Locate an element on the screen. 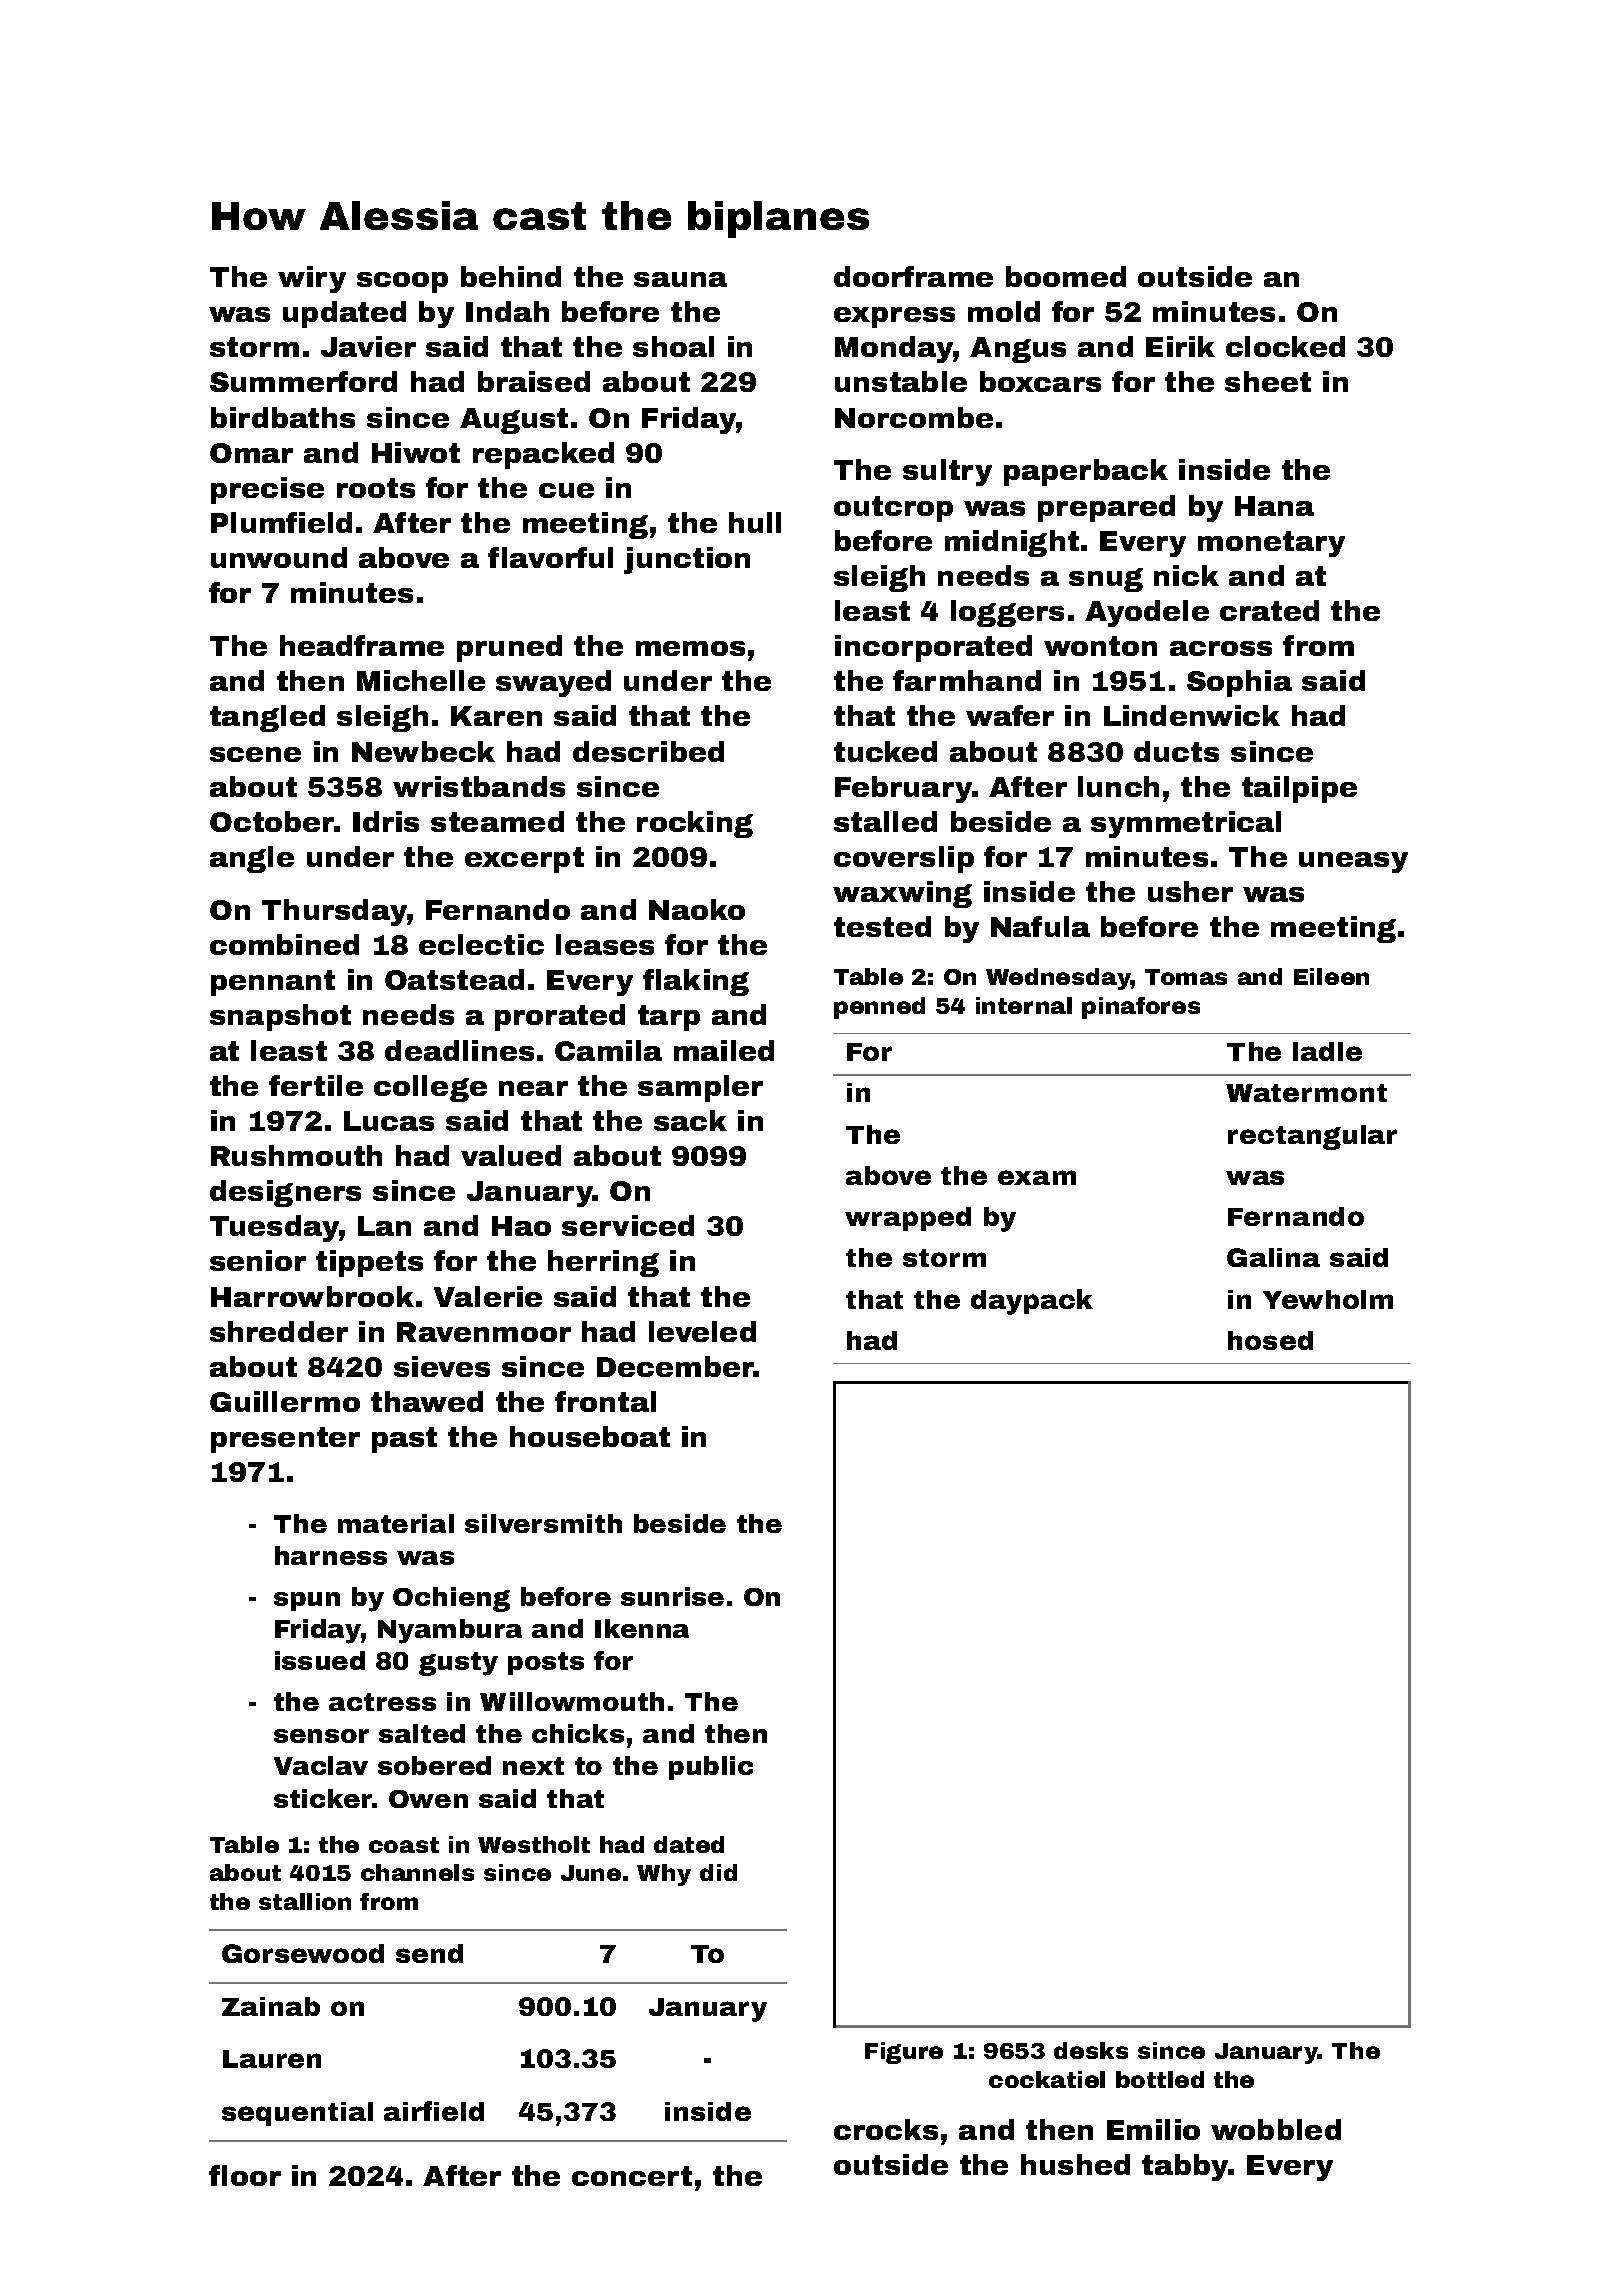 This screenshot has width=1620, height=2292. concert is located at coordinates (632, 2176).
